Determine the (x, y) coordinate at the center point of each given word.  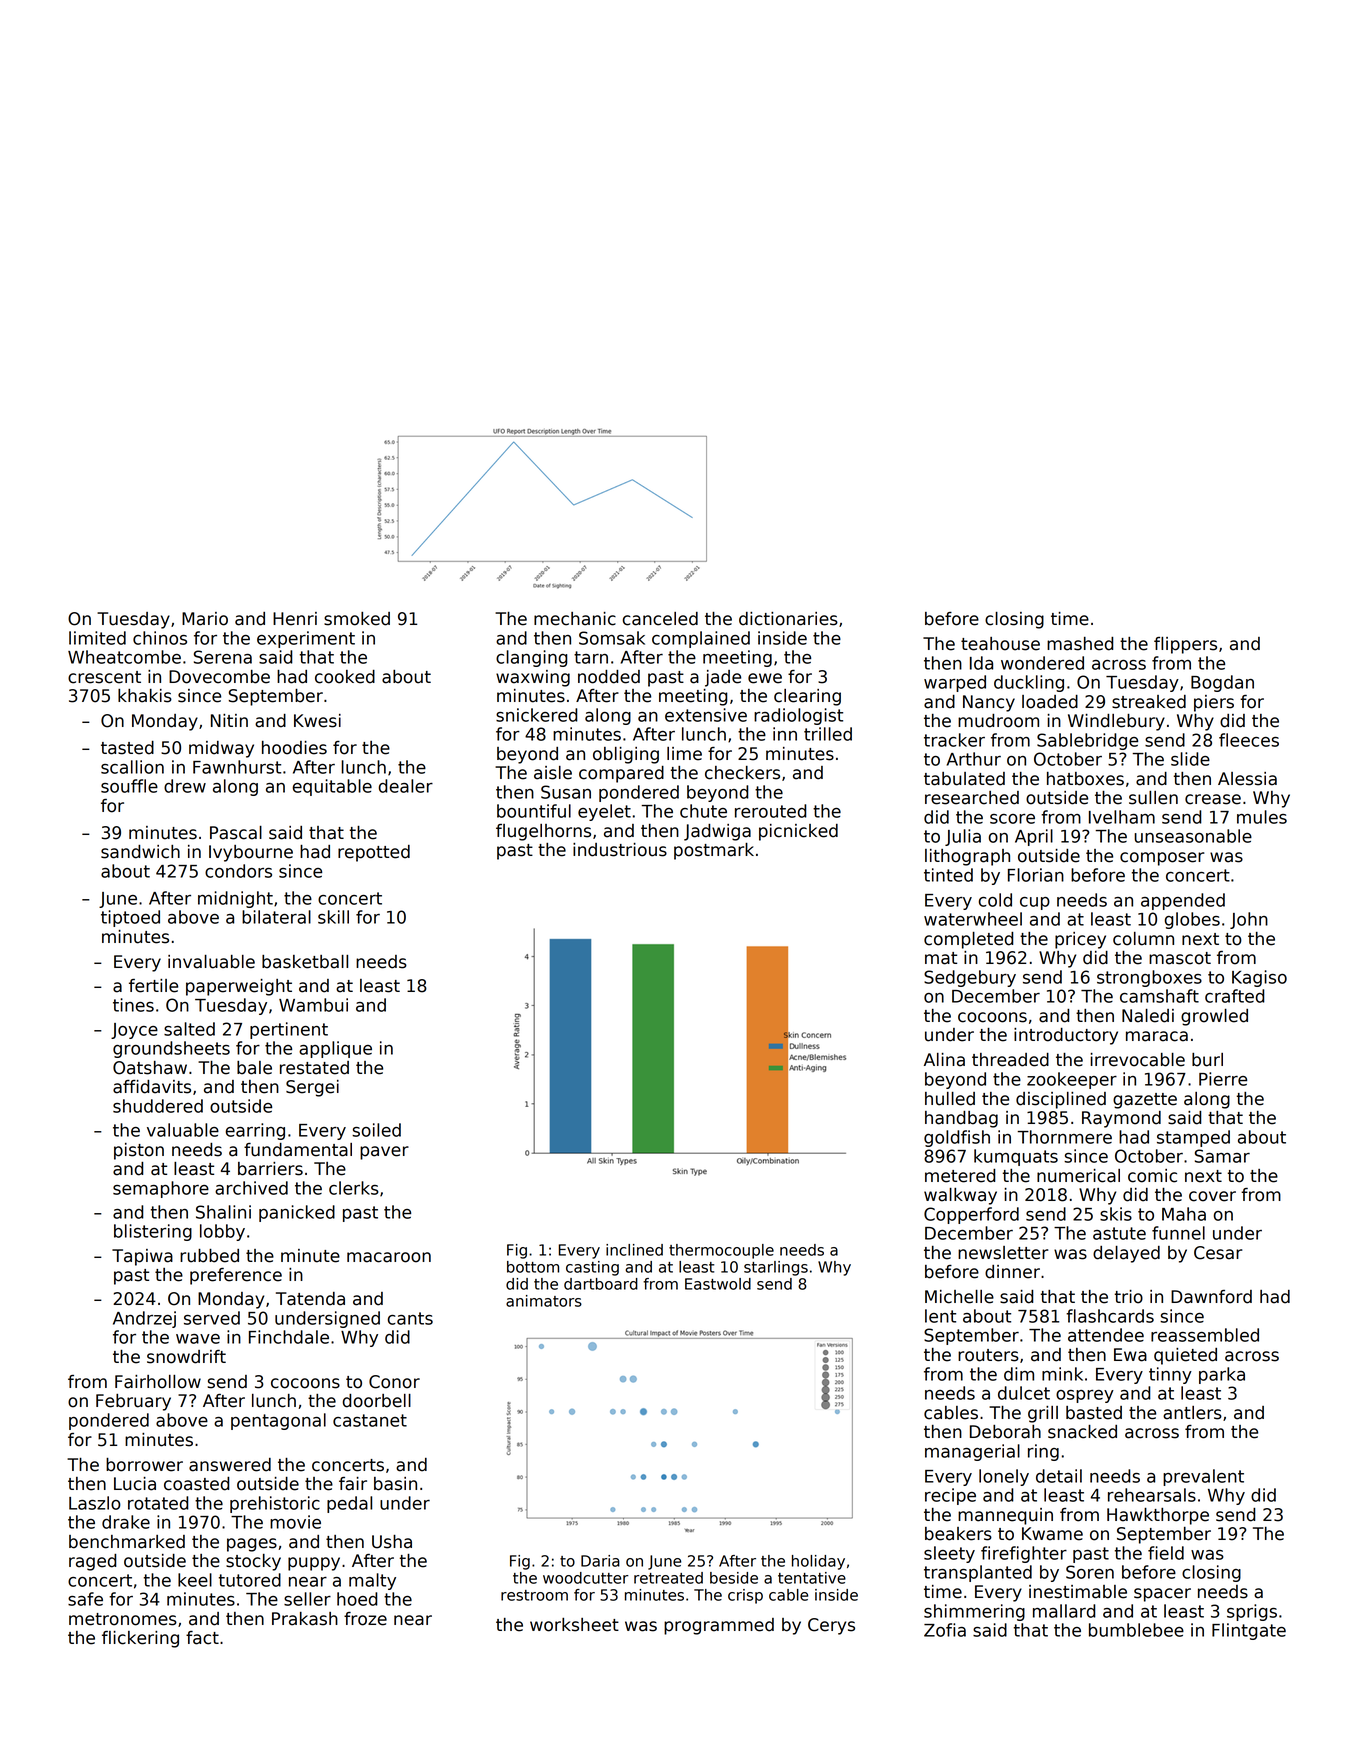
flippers (1185, 645)
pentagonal (278, 1421)
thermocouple (721, 1251)
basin (395, 1484)
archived (251, 1188)
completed (968, 940)
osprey (1085, 1396)
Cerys (831, 1626)
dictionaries (788, 619)
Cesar (1218, 1253)
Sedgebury (970, 978)
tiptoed (130, 918)
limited (97, 638)
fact (202, 1638)
